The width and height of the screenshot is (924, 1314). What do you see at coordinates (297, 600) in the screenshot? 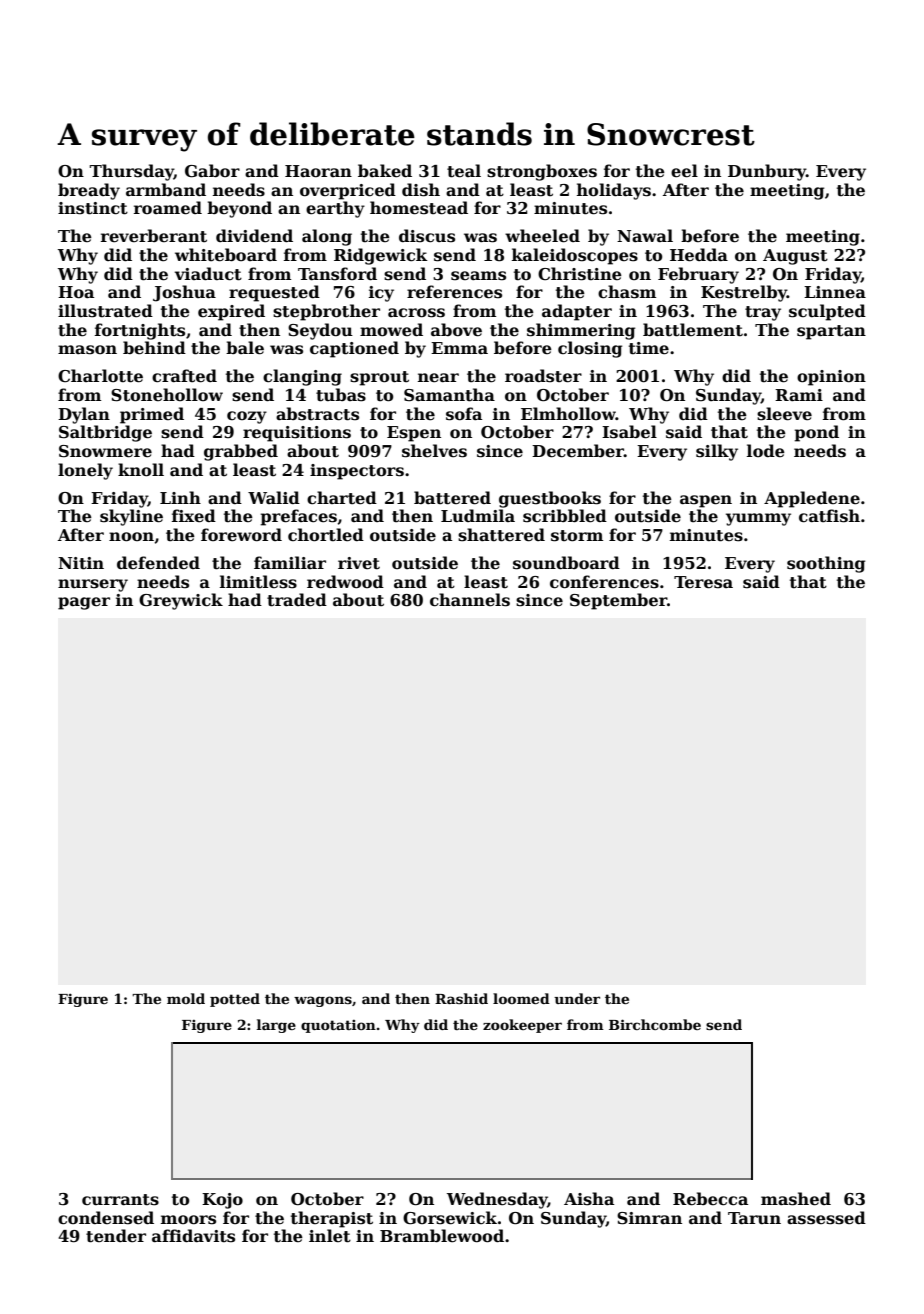
I see `traded` at bounding box center [297, 600].
